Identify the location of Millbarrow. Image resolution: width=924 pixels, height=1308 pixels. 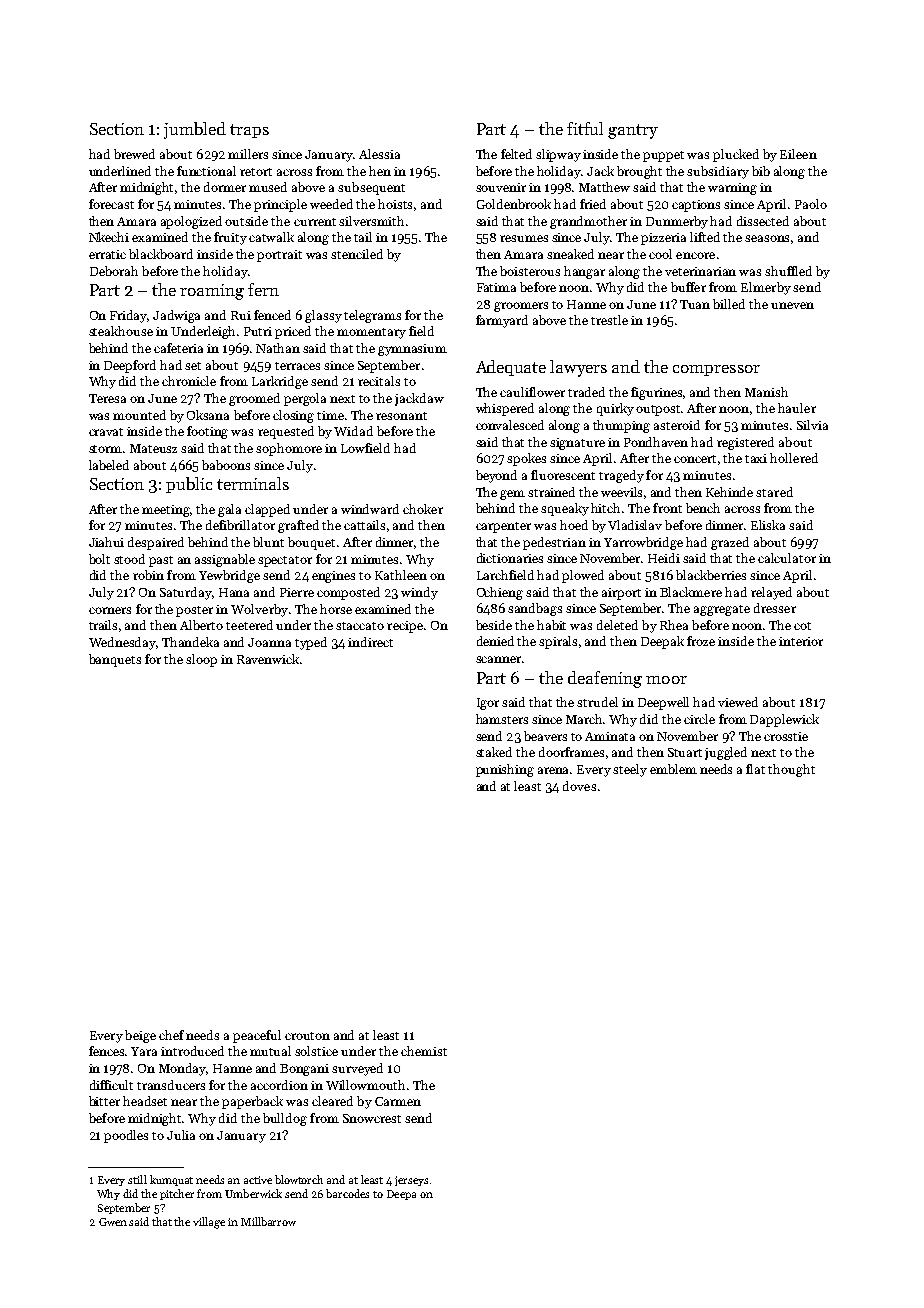
(268, 1221).
